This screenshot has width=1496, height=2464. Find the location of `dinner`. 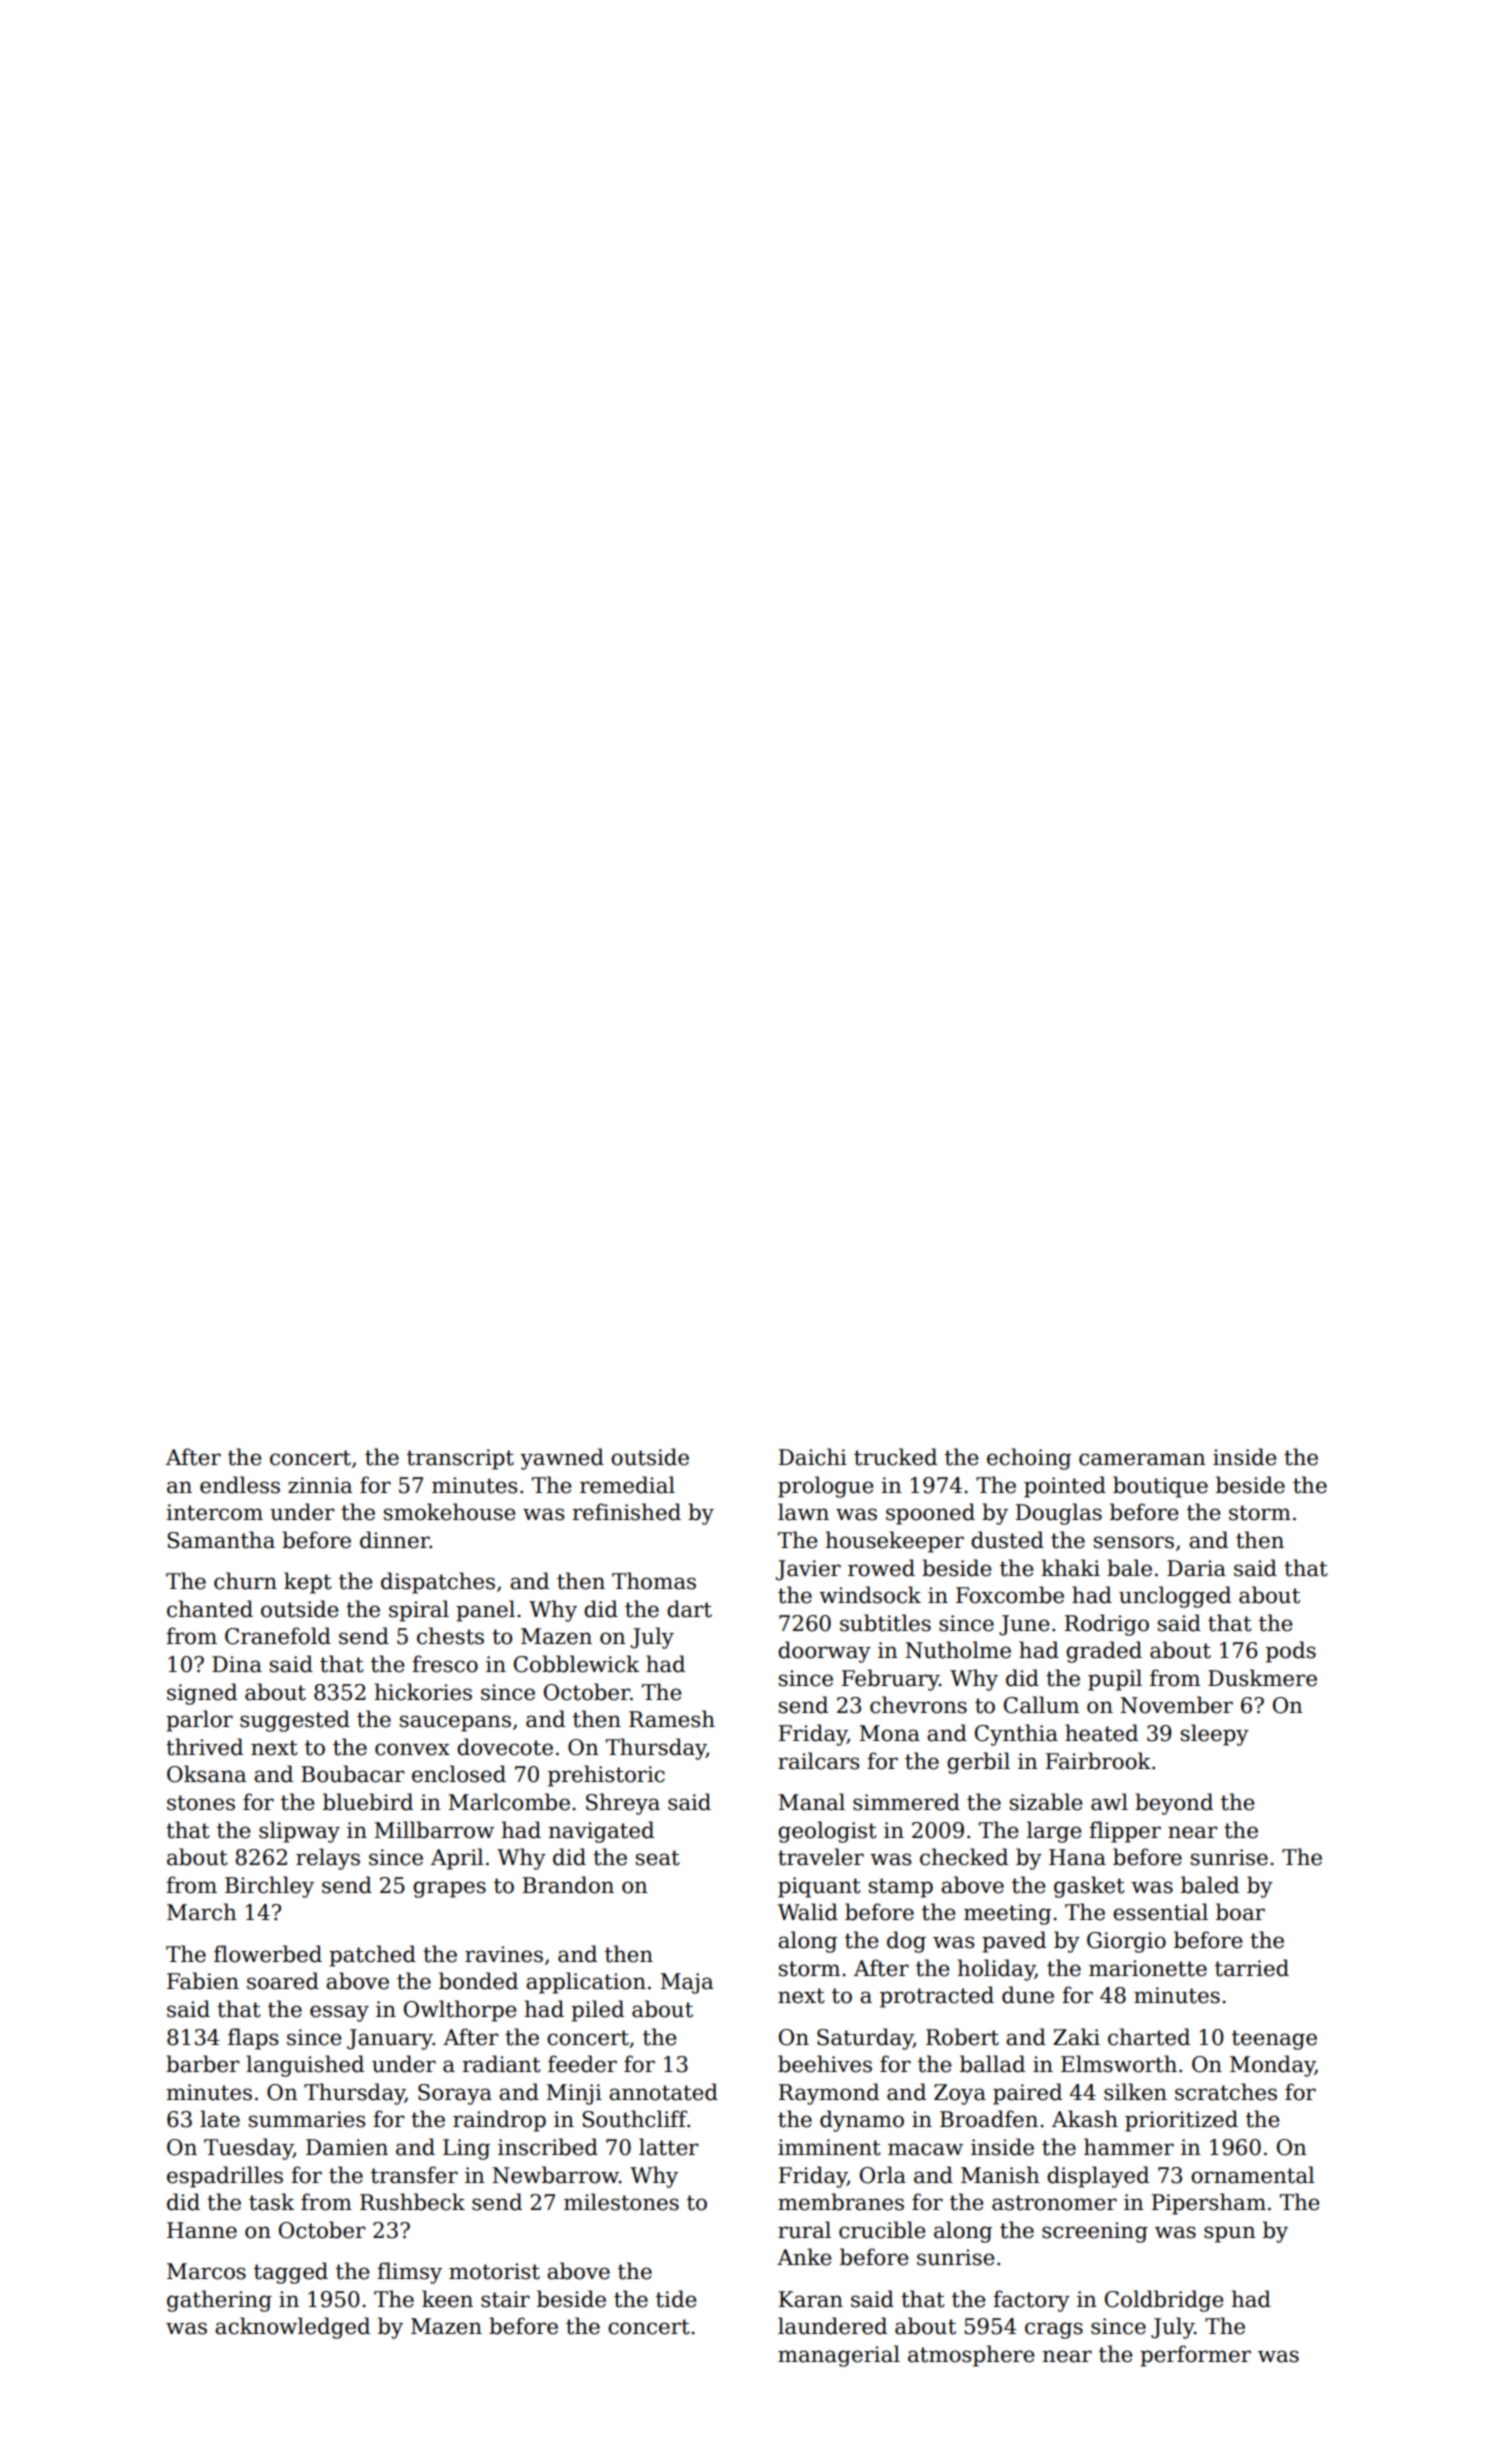

dinner is located at coordinates (395, 1540).
